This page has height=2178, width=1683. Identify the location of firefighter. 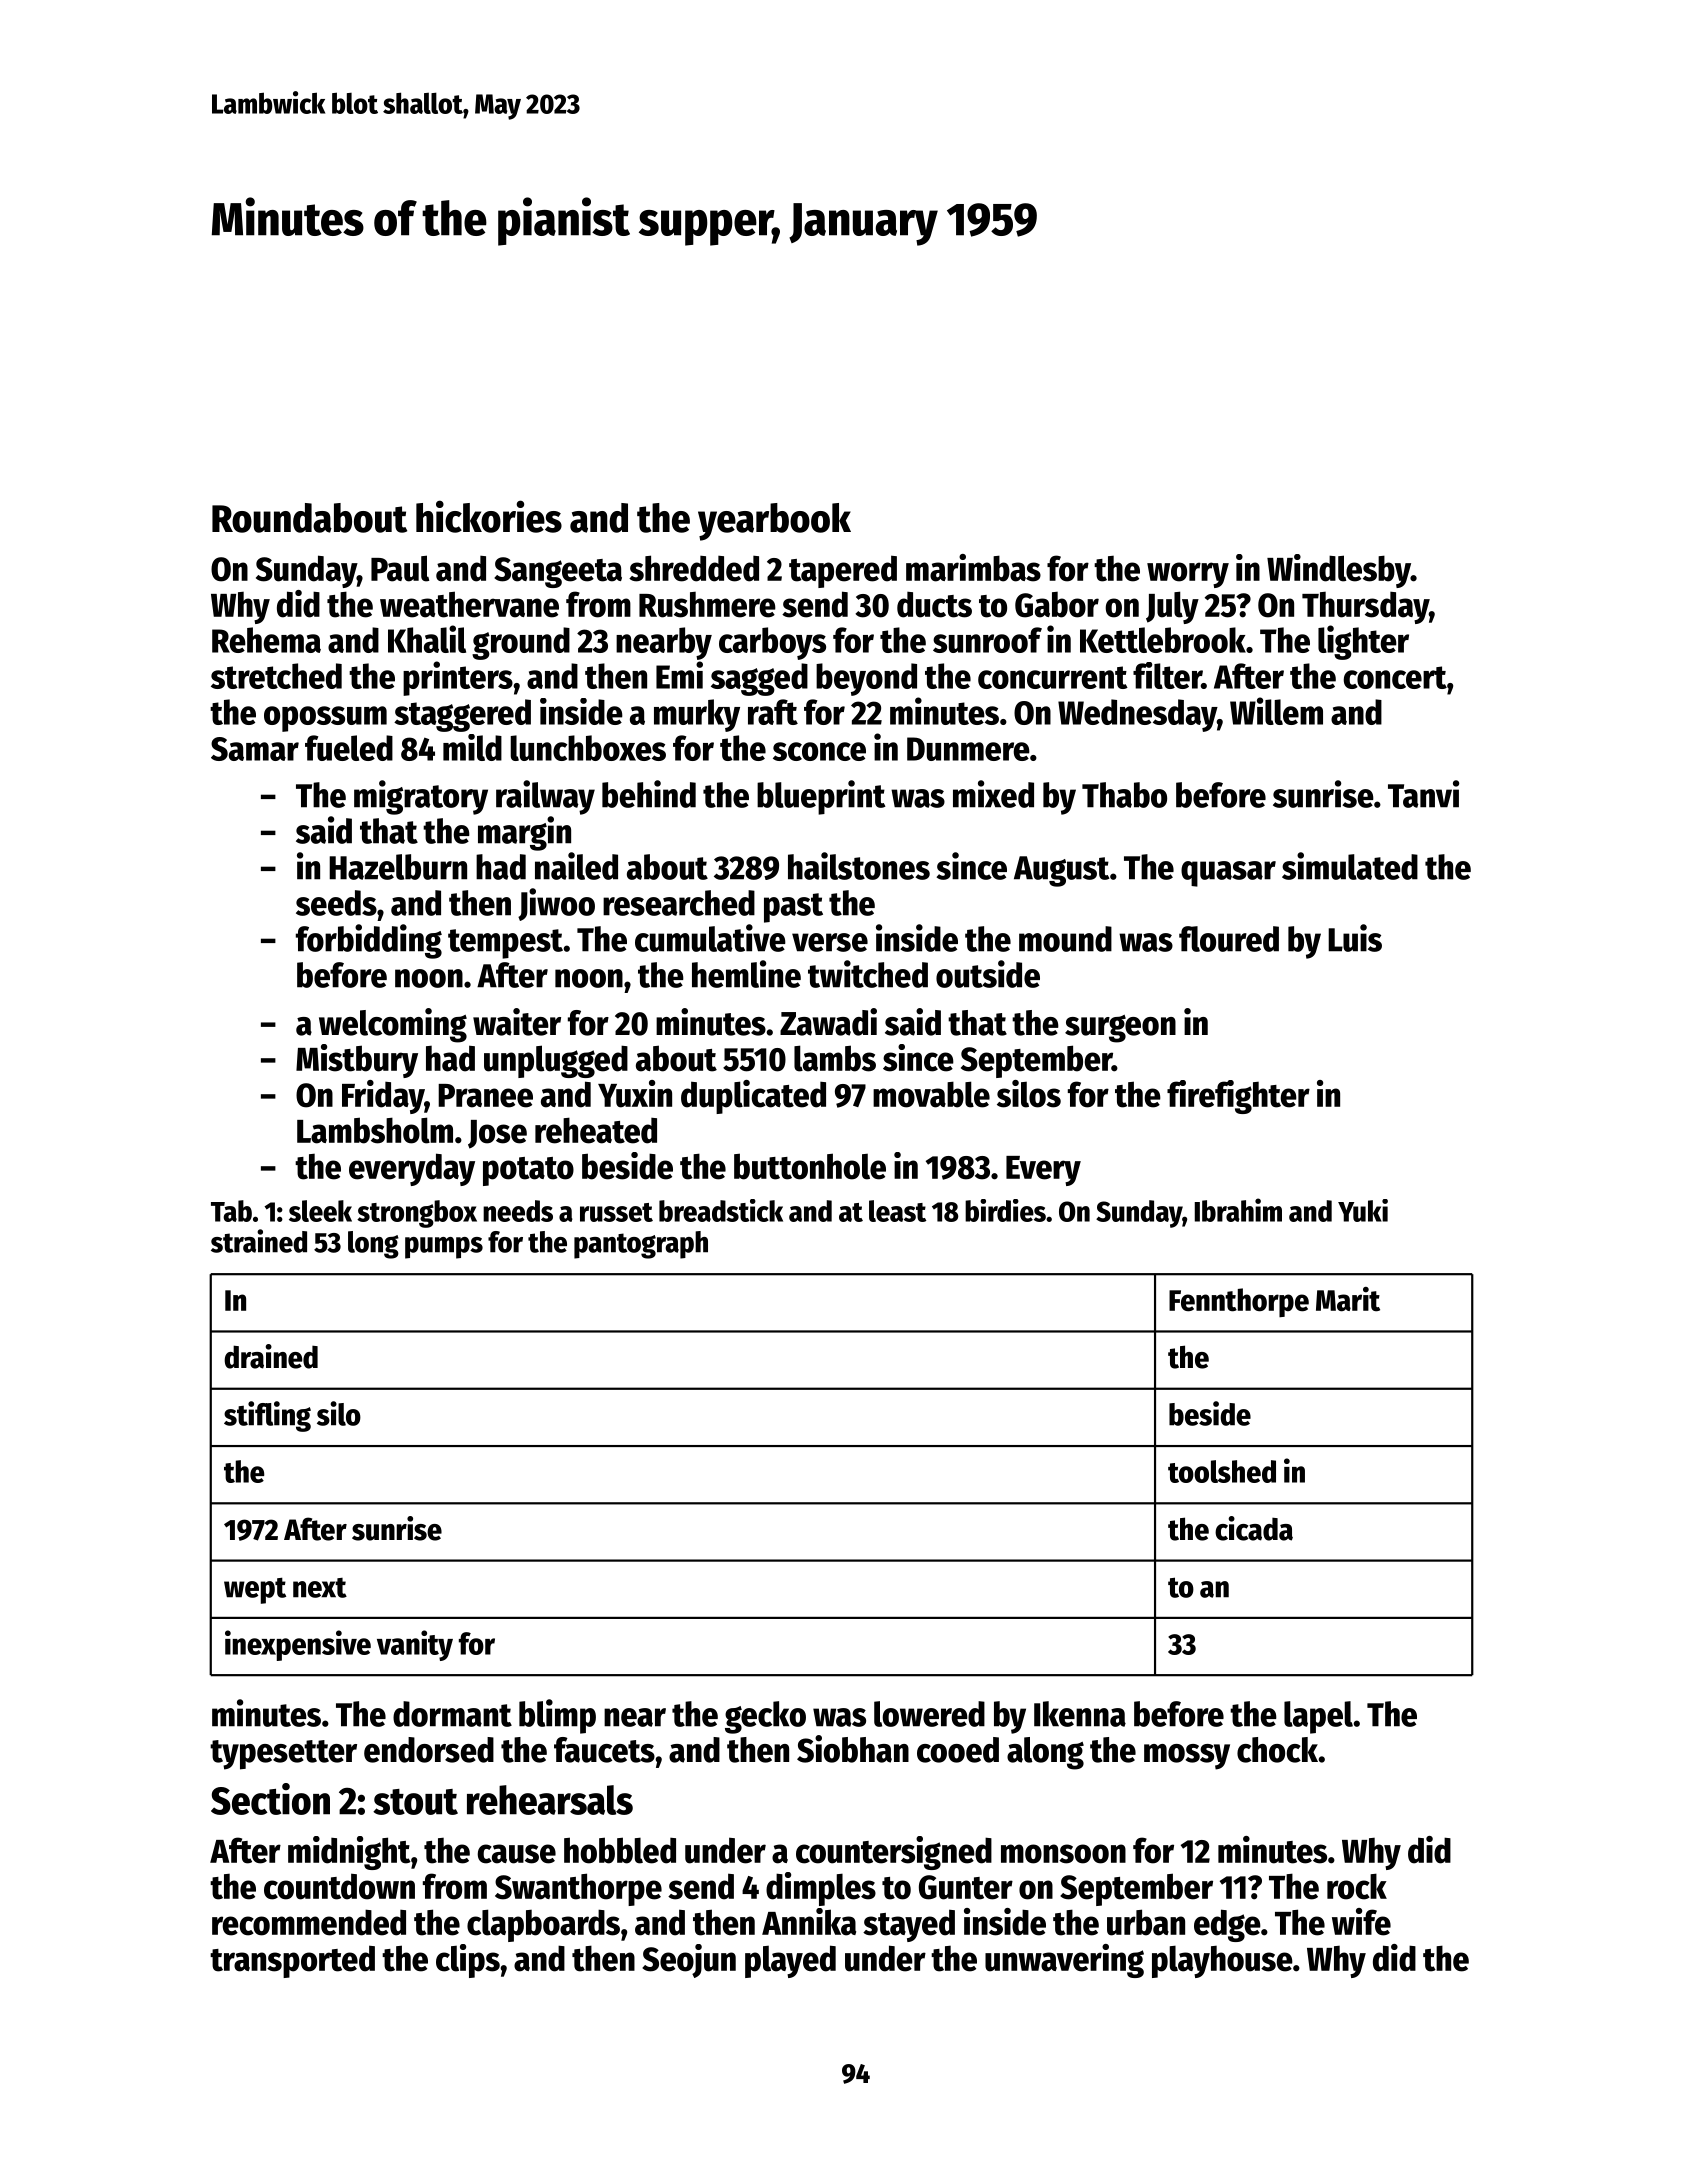
(1238, 1097).
